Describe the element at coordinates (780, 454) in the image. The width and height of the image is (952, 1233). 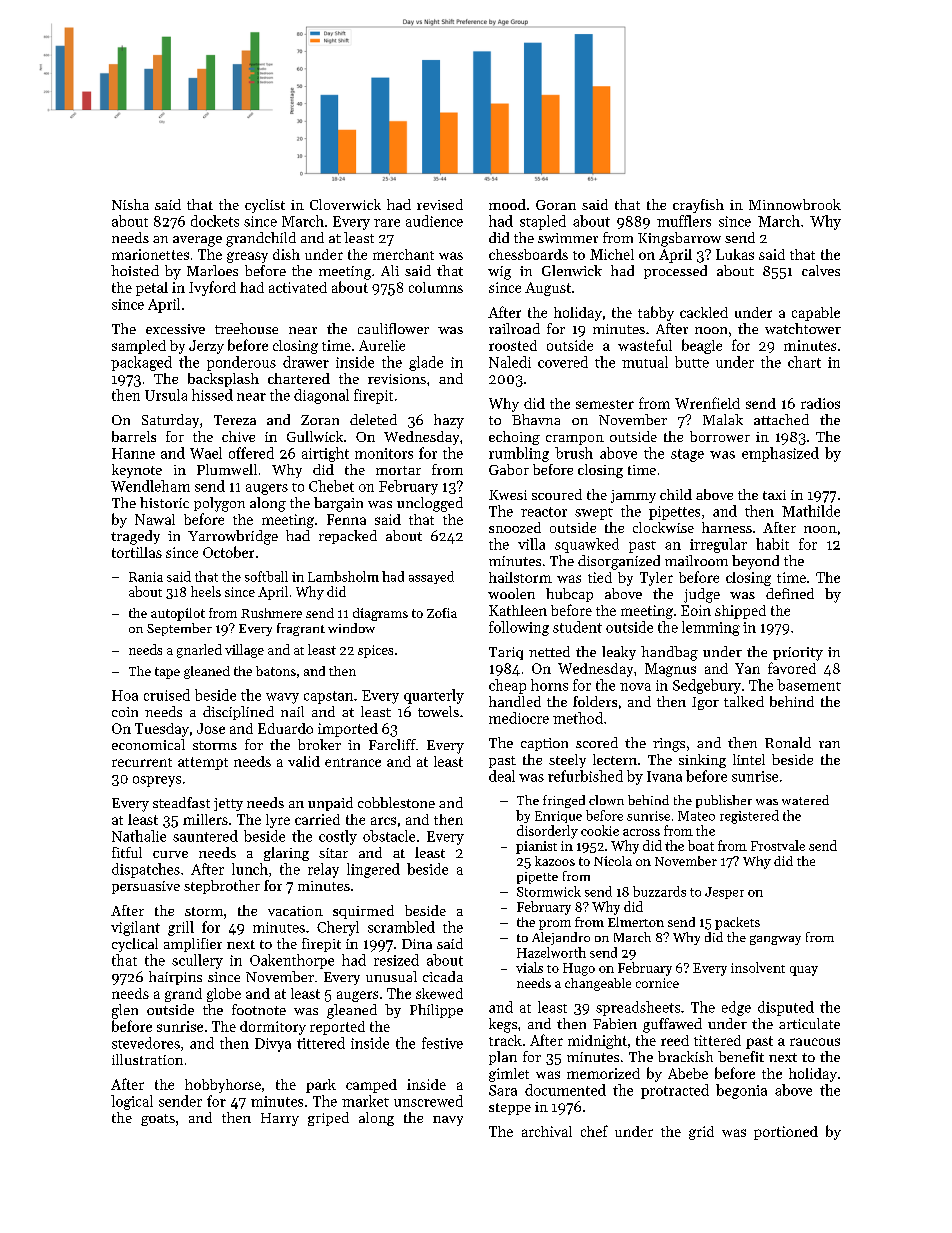
I see `emphasized` at that location.
